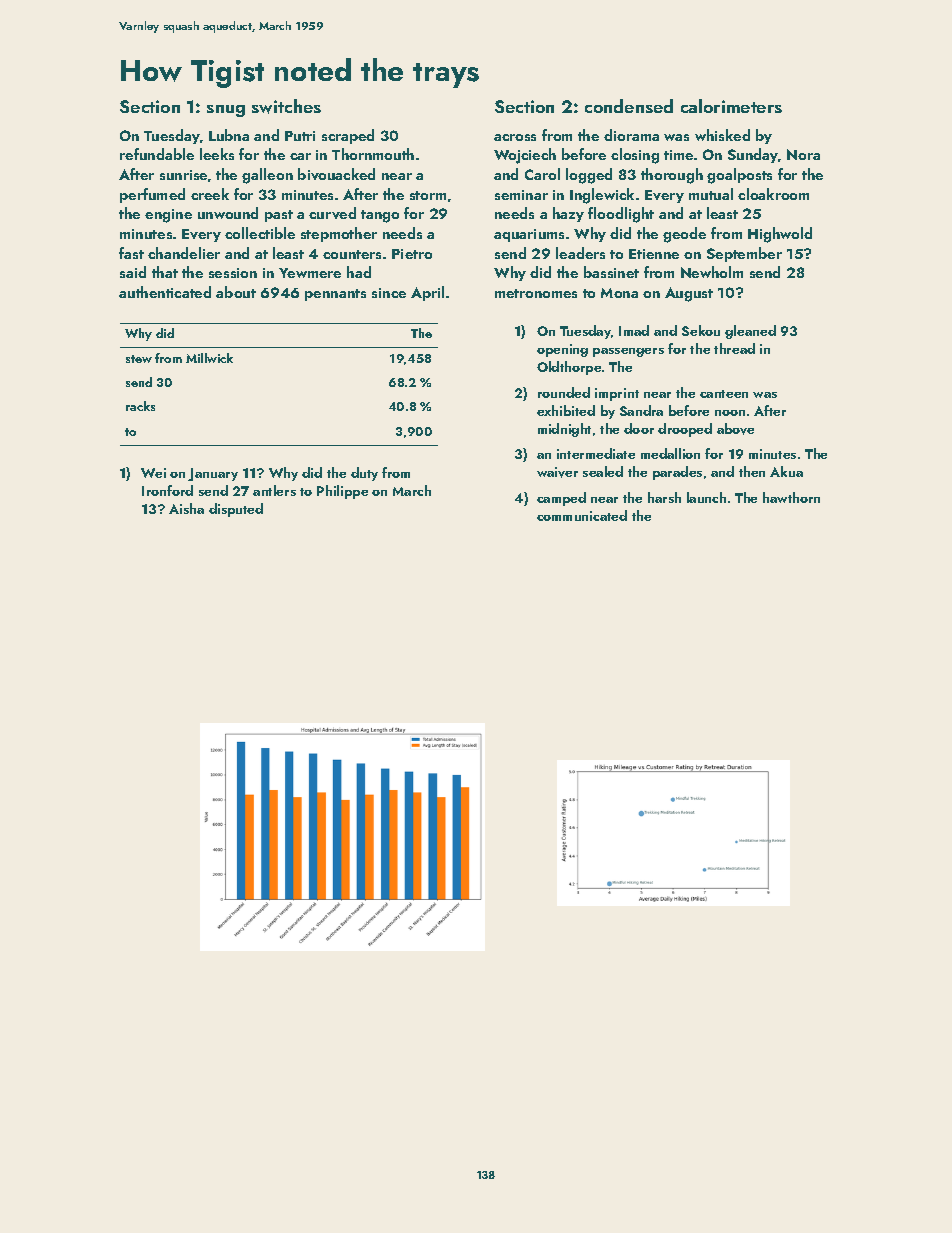 This screenshot has width=952, height=1233. I want to click on hawthorn, so click(791, 497).
